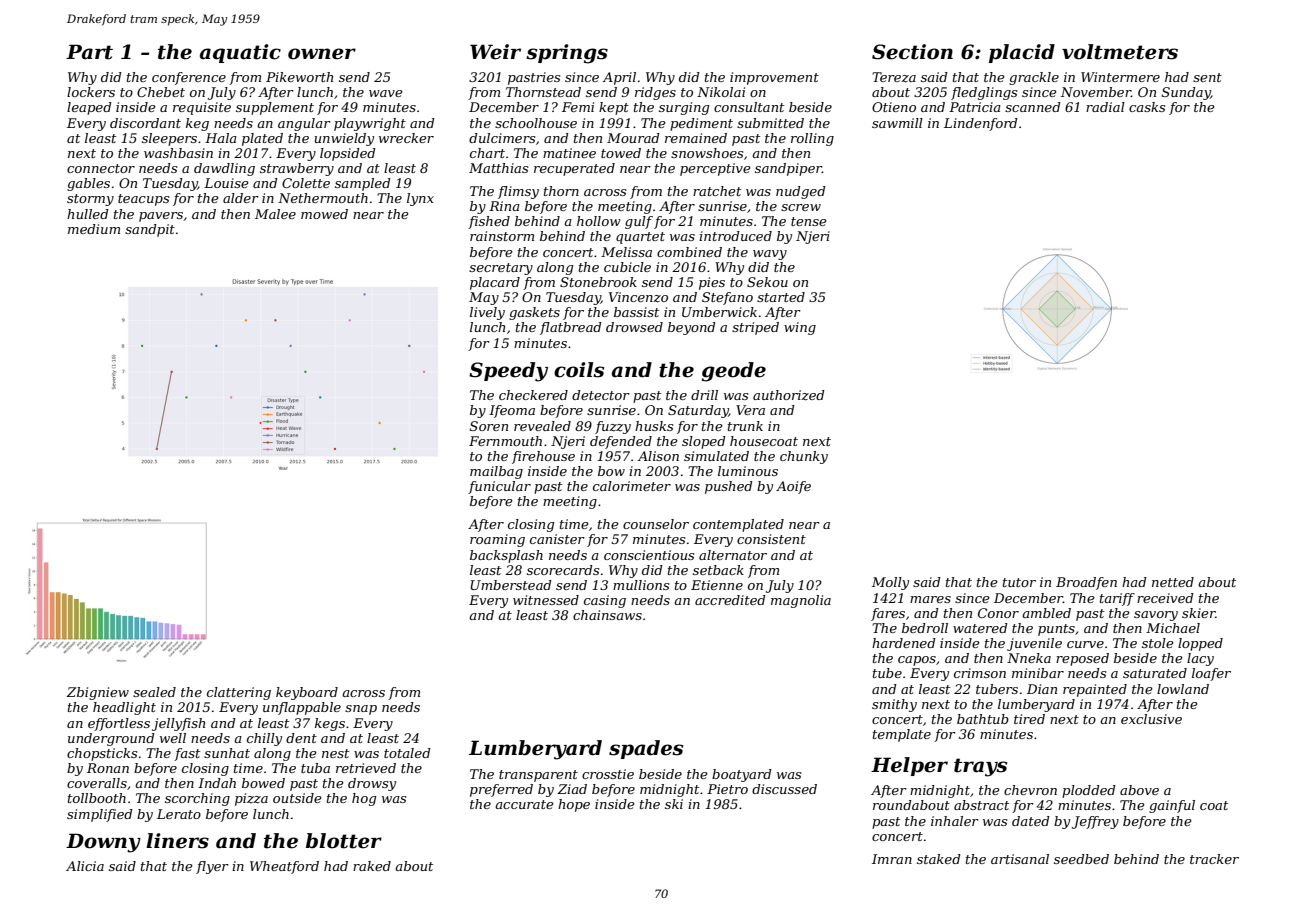 Image resolution: width=1308 pixels, height=924 pixels. What do you see at coordinates (372, 866) in the screenshot?
I see `raked` at bounding box center [372, 866].
